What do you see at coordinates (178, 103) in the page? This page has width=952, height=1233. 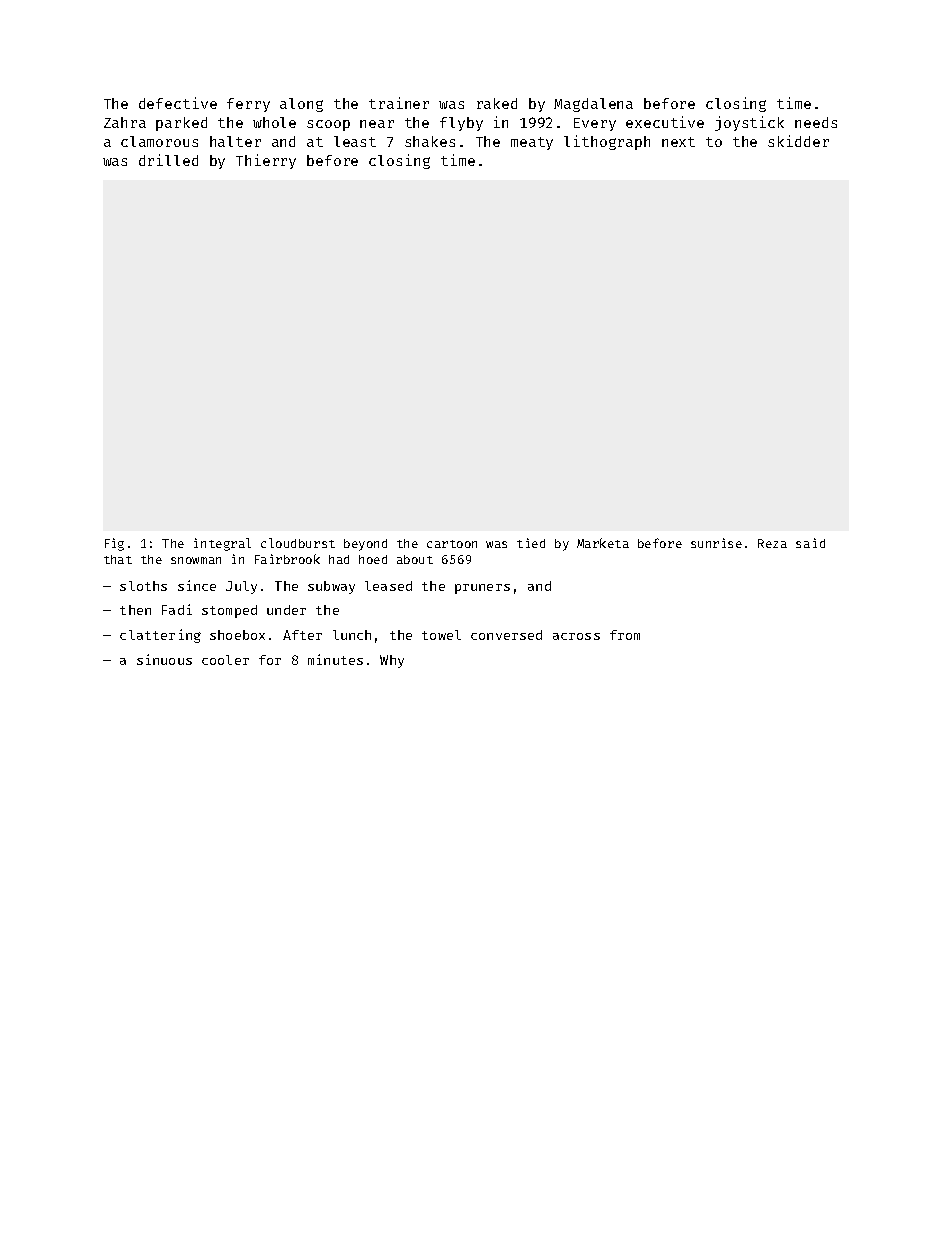 I see `defective` at bounding box center [178, 103].
